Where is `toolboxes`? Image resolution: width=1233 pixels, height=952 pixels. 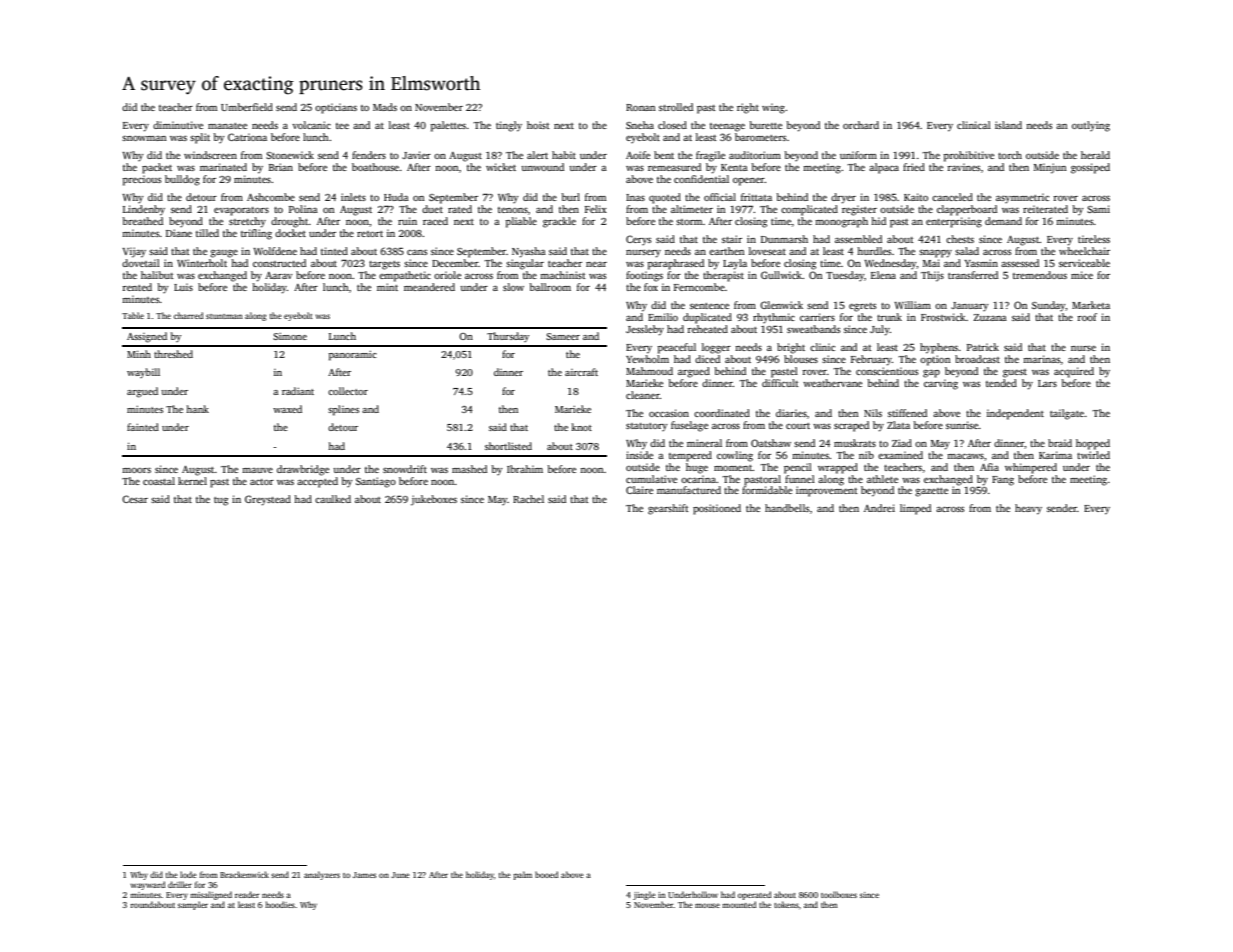 toolboxes is located at coordinates (839, 894).
